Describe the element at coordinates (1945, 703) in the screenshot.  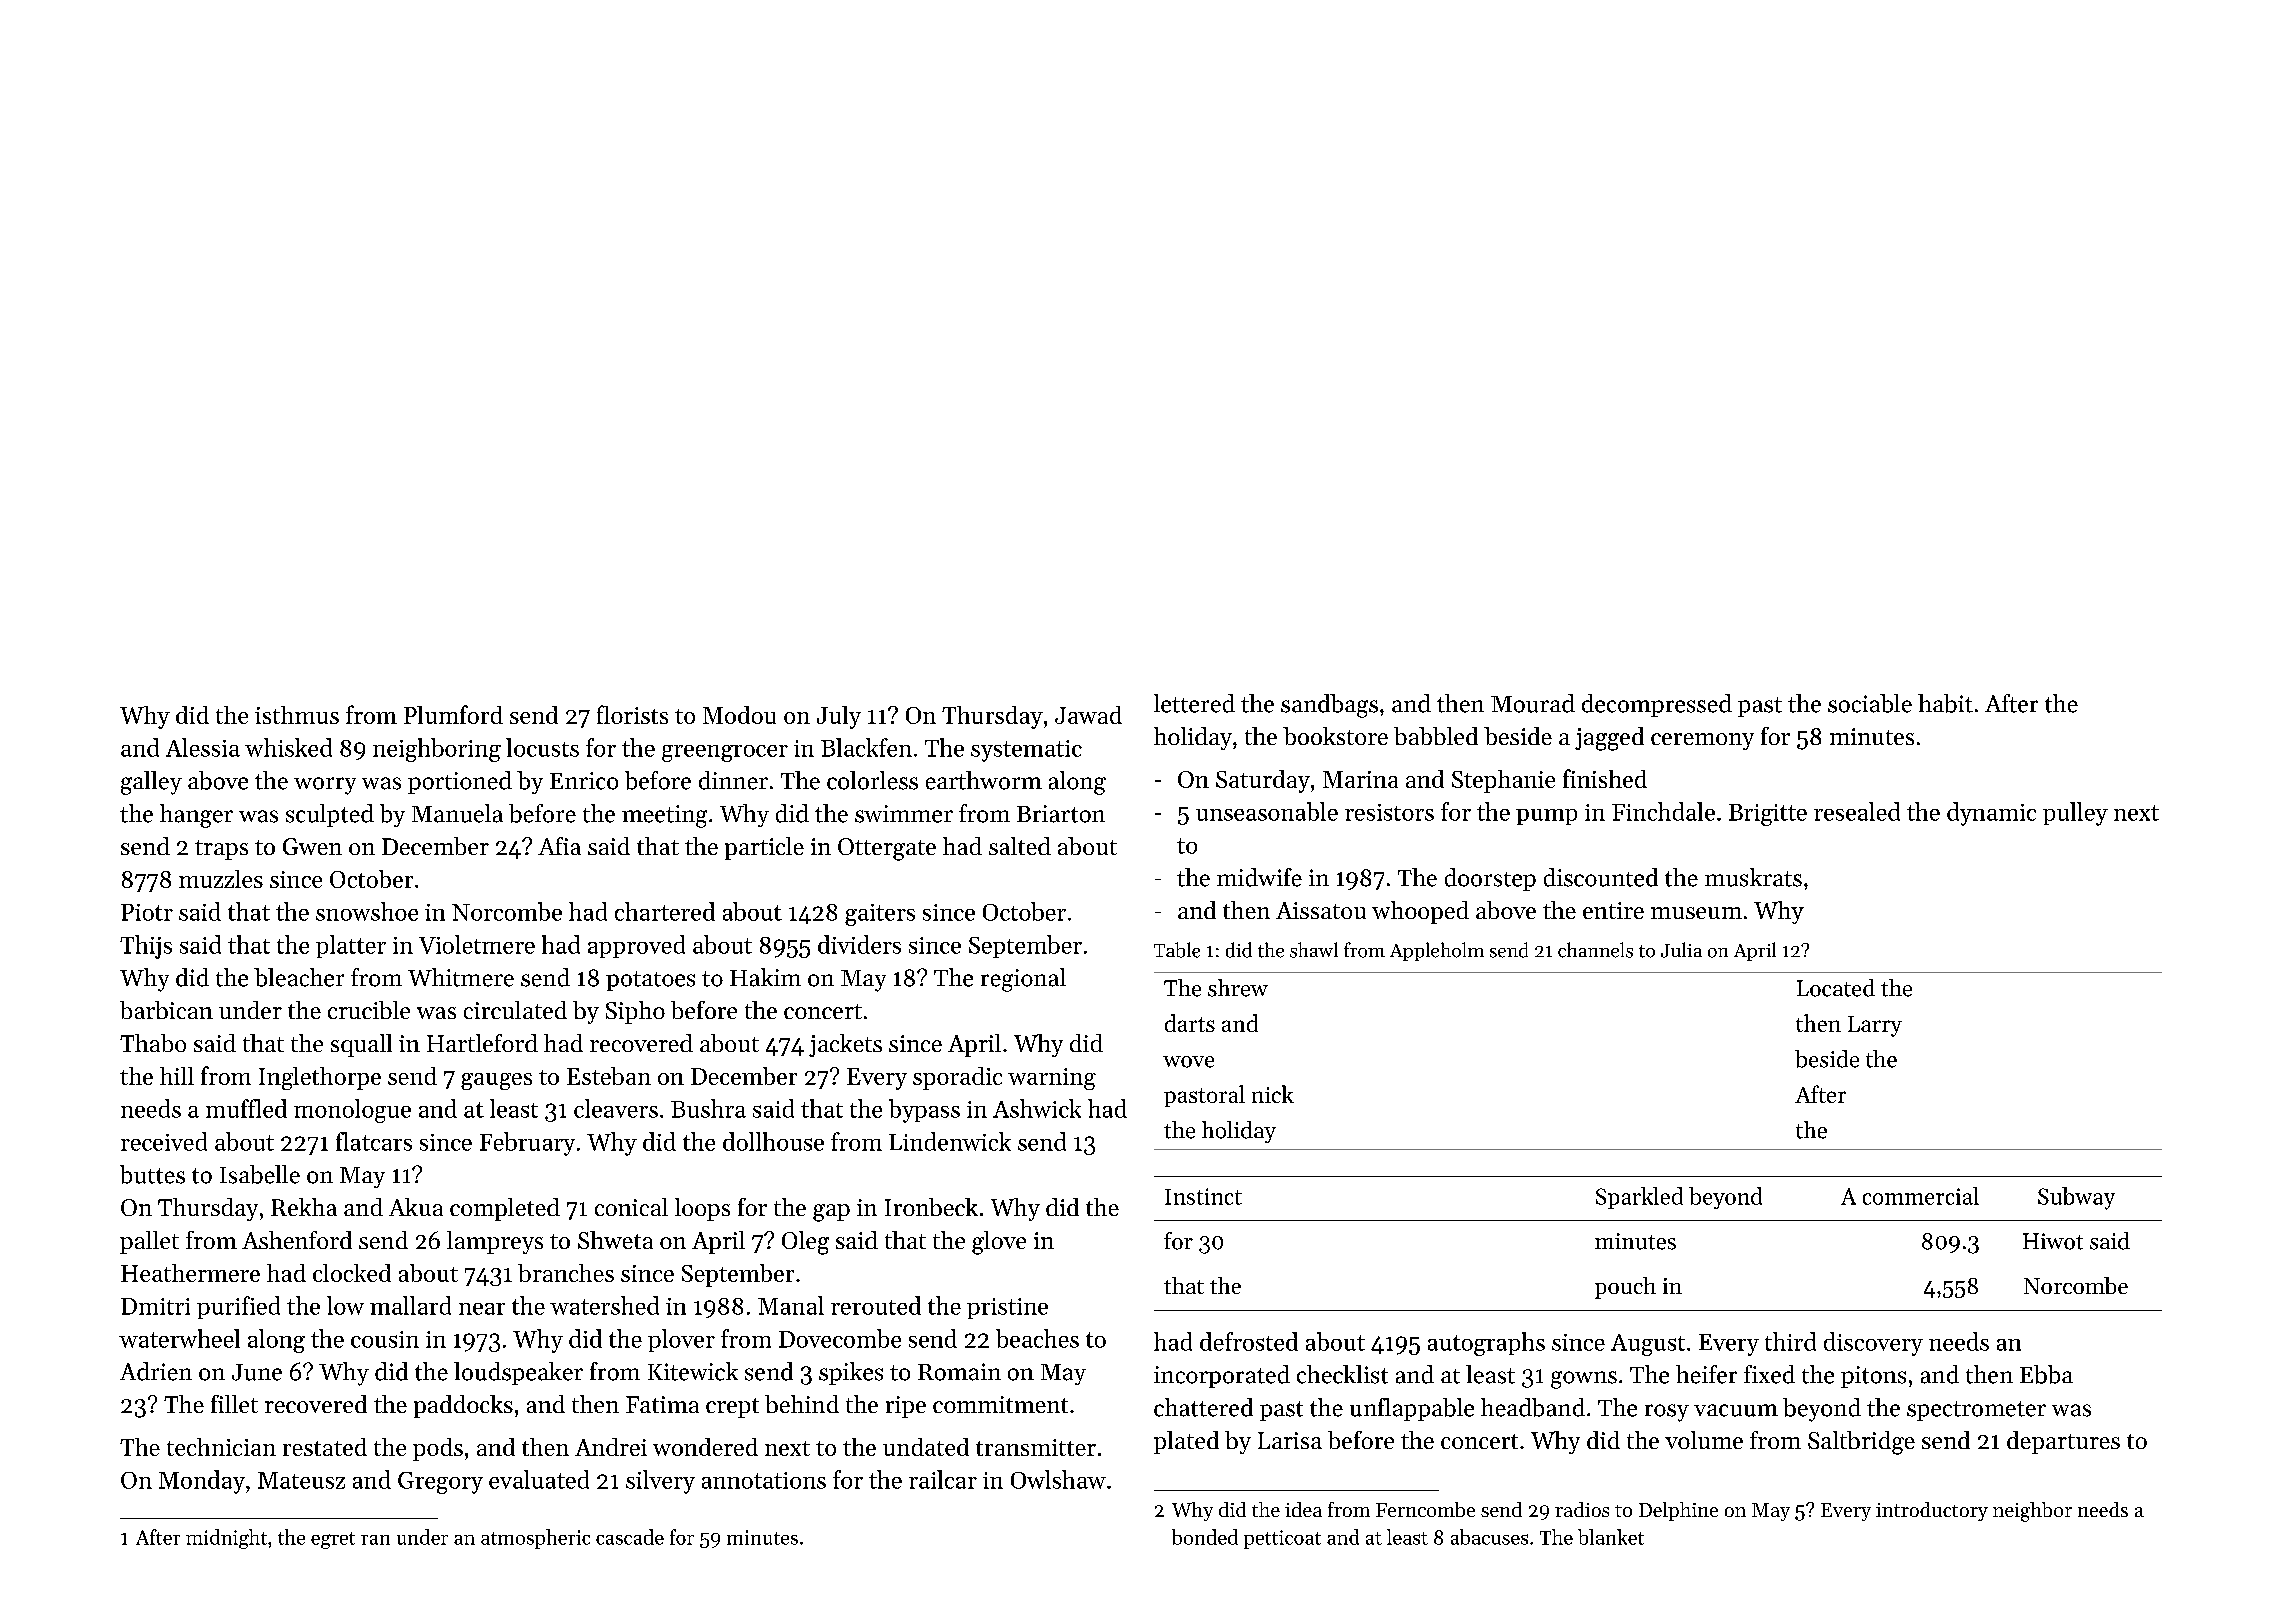
I see `habit` at that location.
